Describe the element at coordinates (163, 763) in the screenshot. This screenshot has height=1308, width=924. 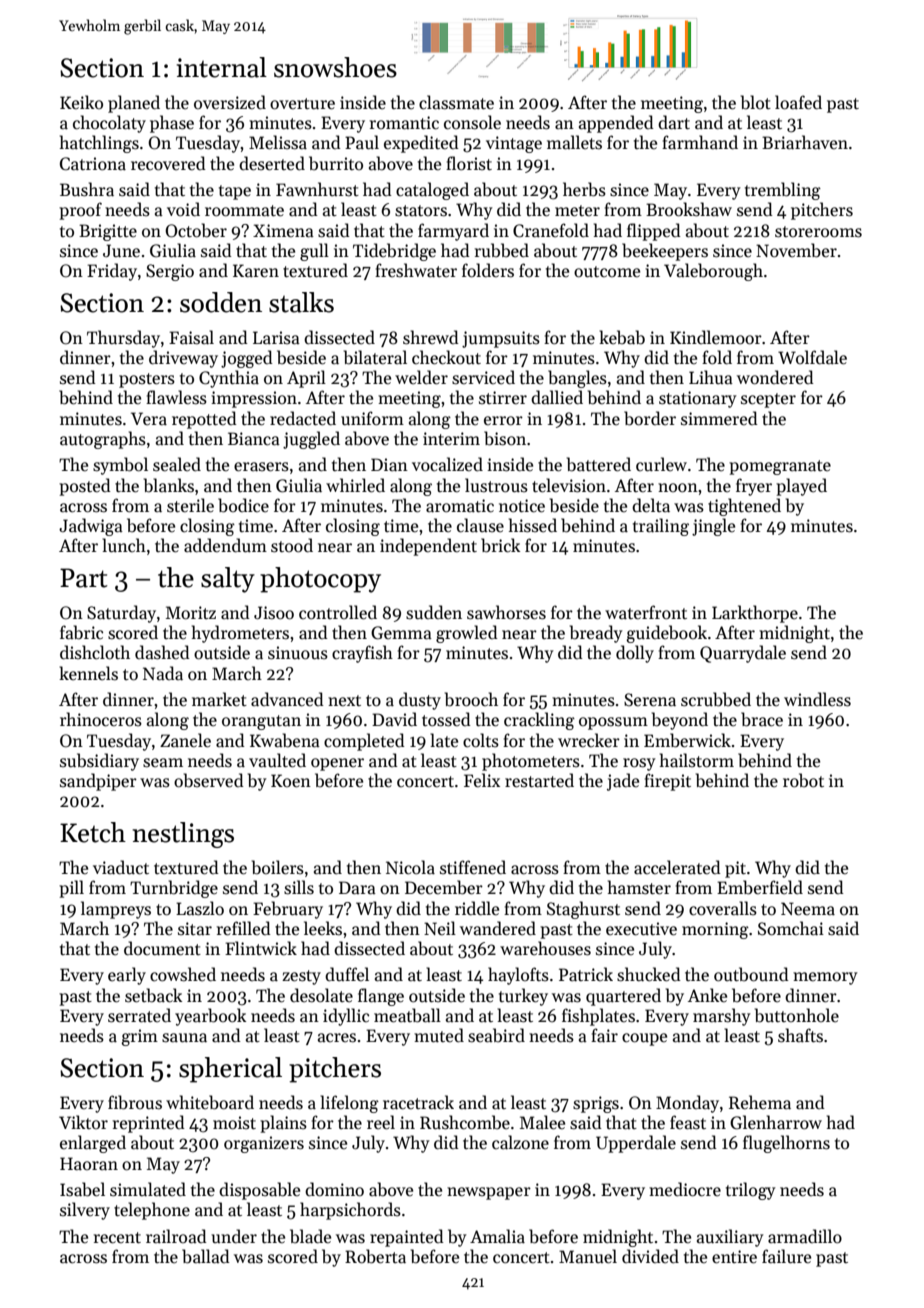
I see `seam` at that location.
